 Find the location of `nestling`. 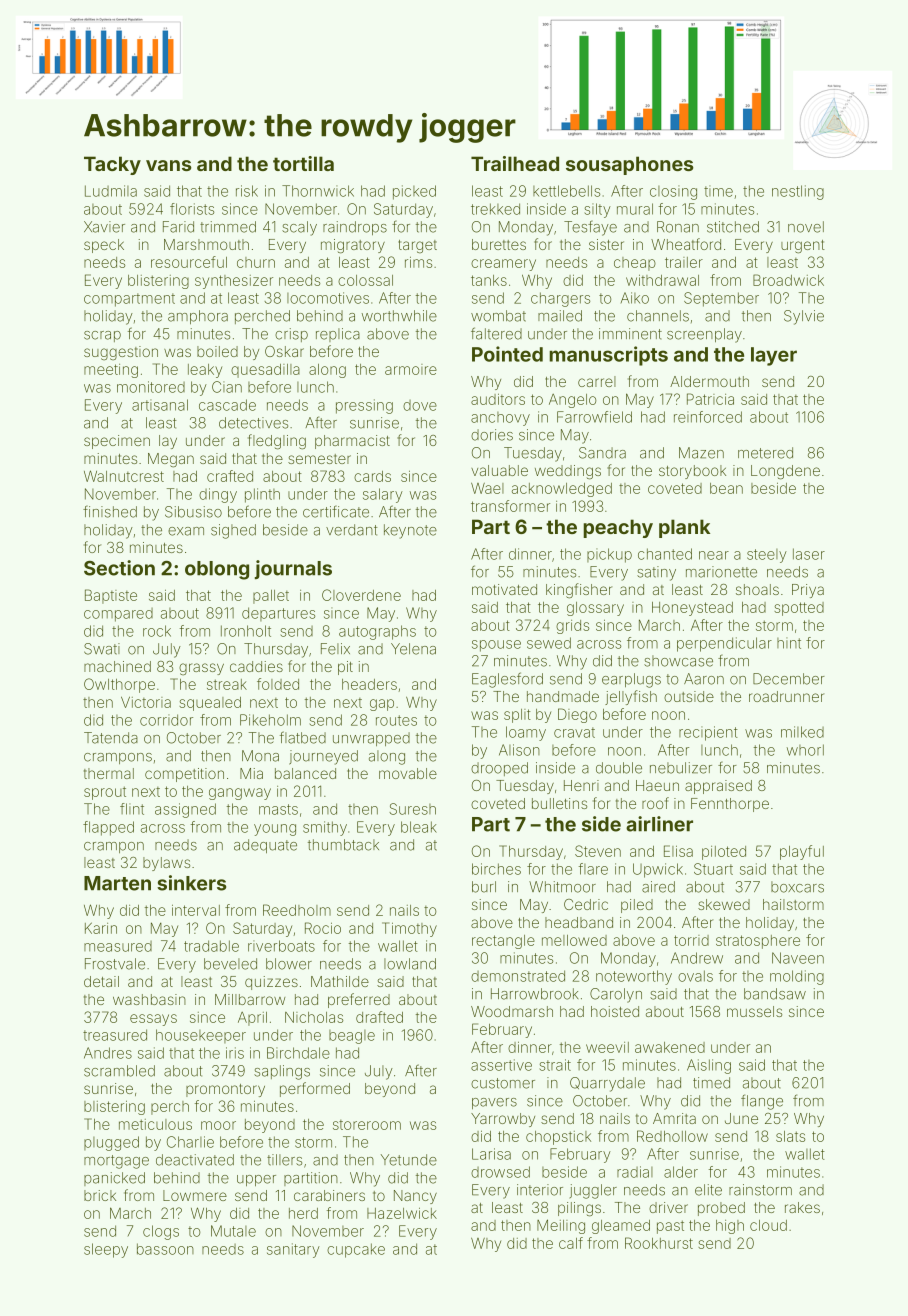

nestling is located at coordinates (798, 192).
